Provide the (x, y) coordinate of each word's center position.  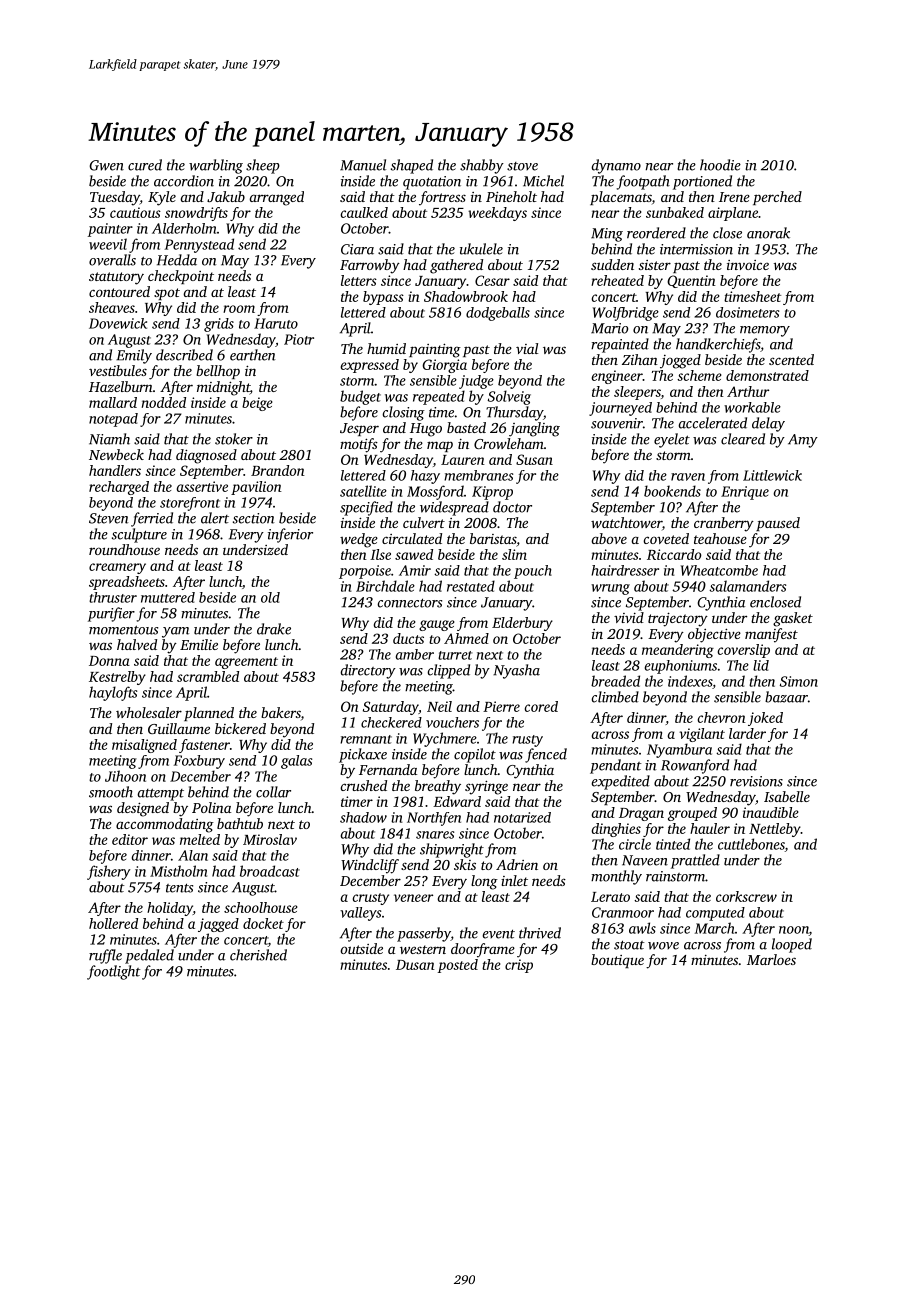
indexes (690, 681)
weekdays (497, 214)
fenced (546, 755)
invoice (748, 265)
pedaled (149, 956)
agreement (246, 663)
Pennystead (199, 245)
